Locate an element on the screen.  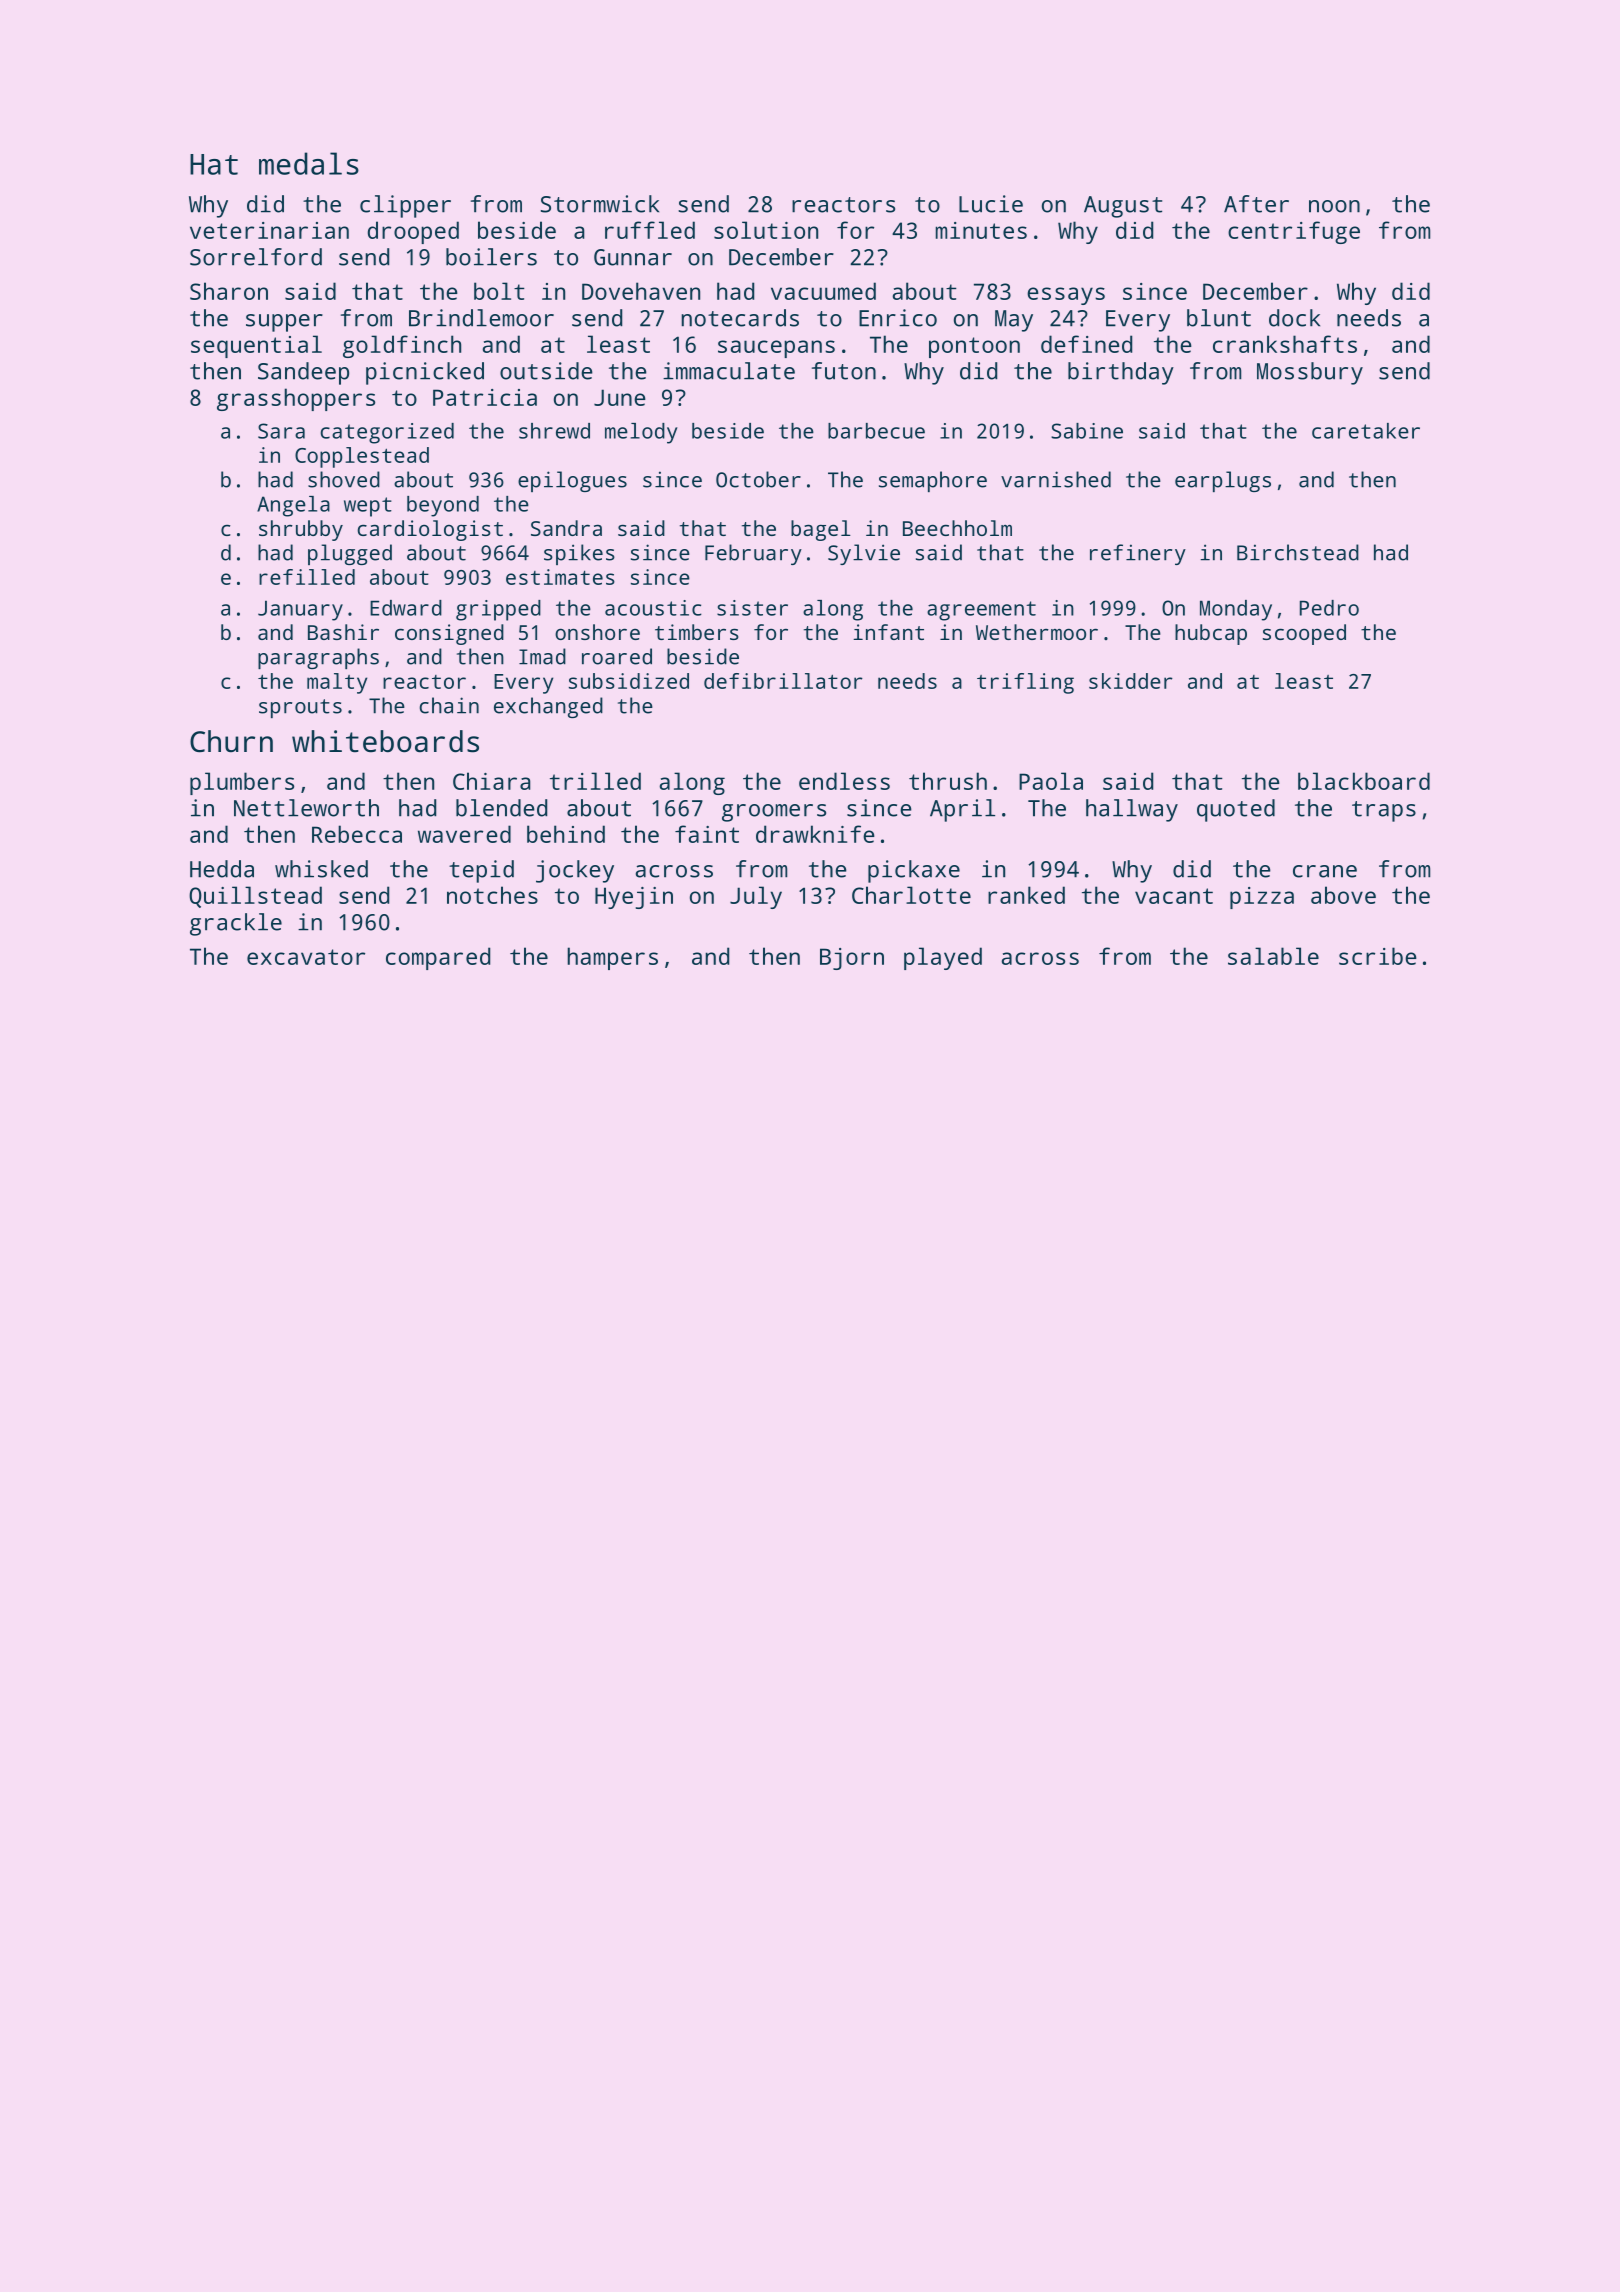
infant is located at coordinates (888, 632).
